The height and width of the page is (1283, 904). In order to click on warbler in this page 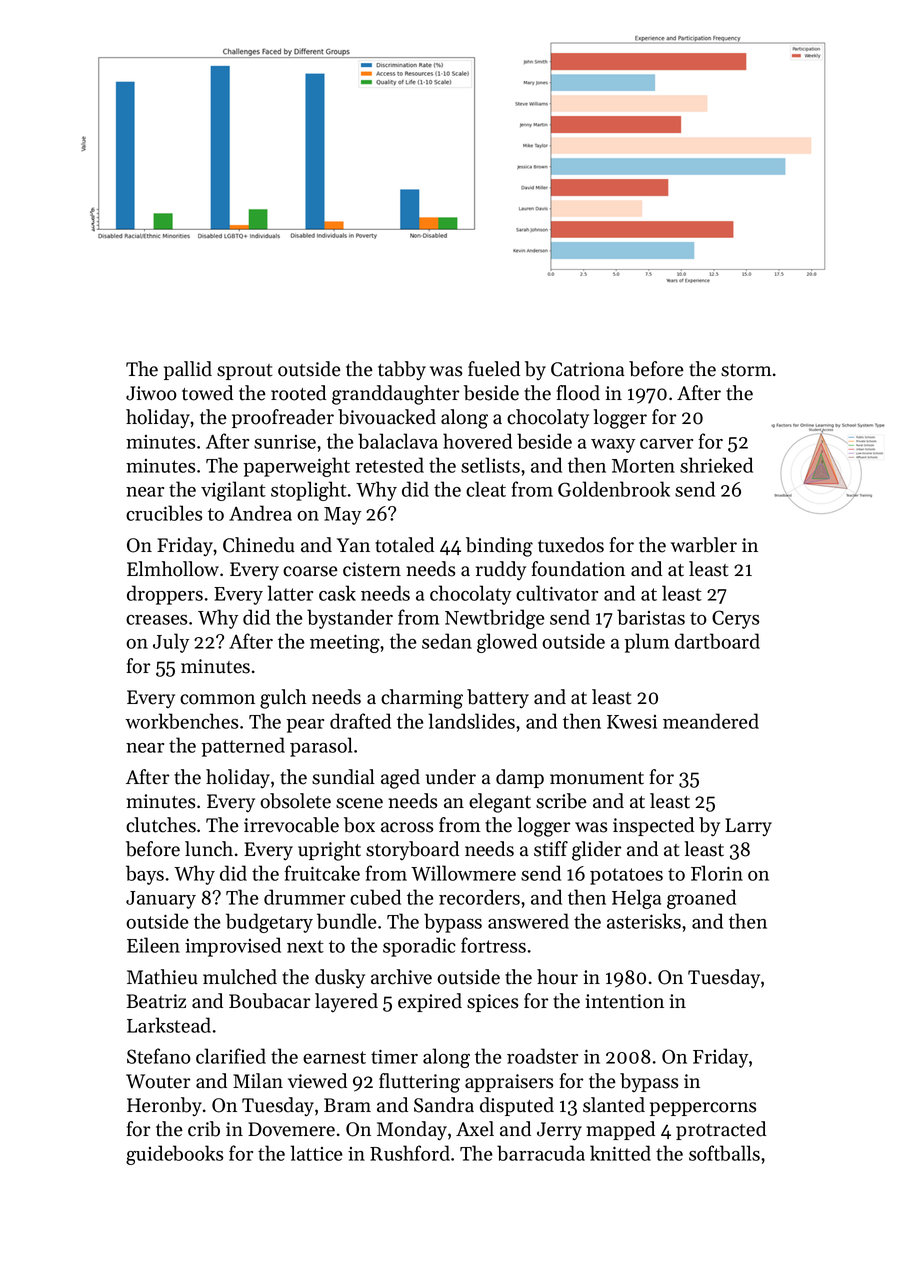, I will do `click(704, 545)`.
